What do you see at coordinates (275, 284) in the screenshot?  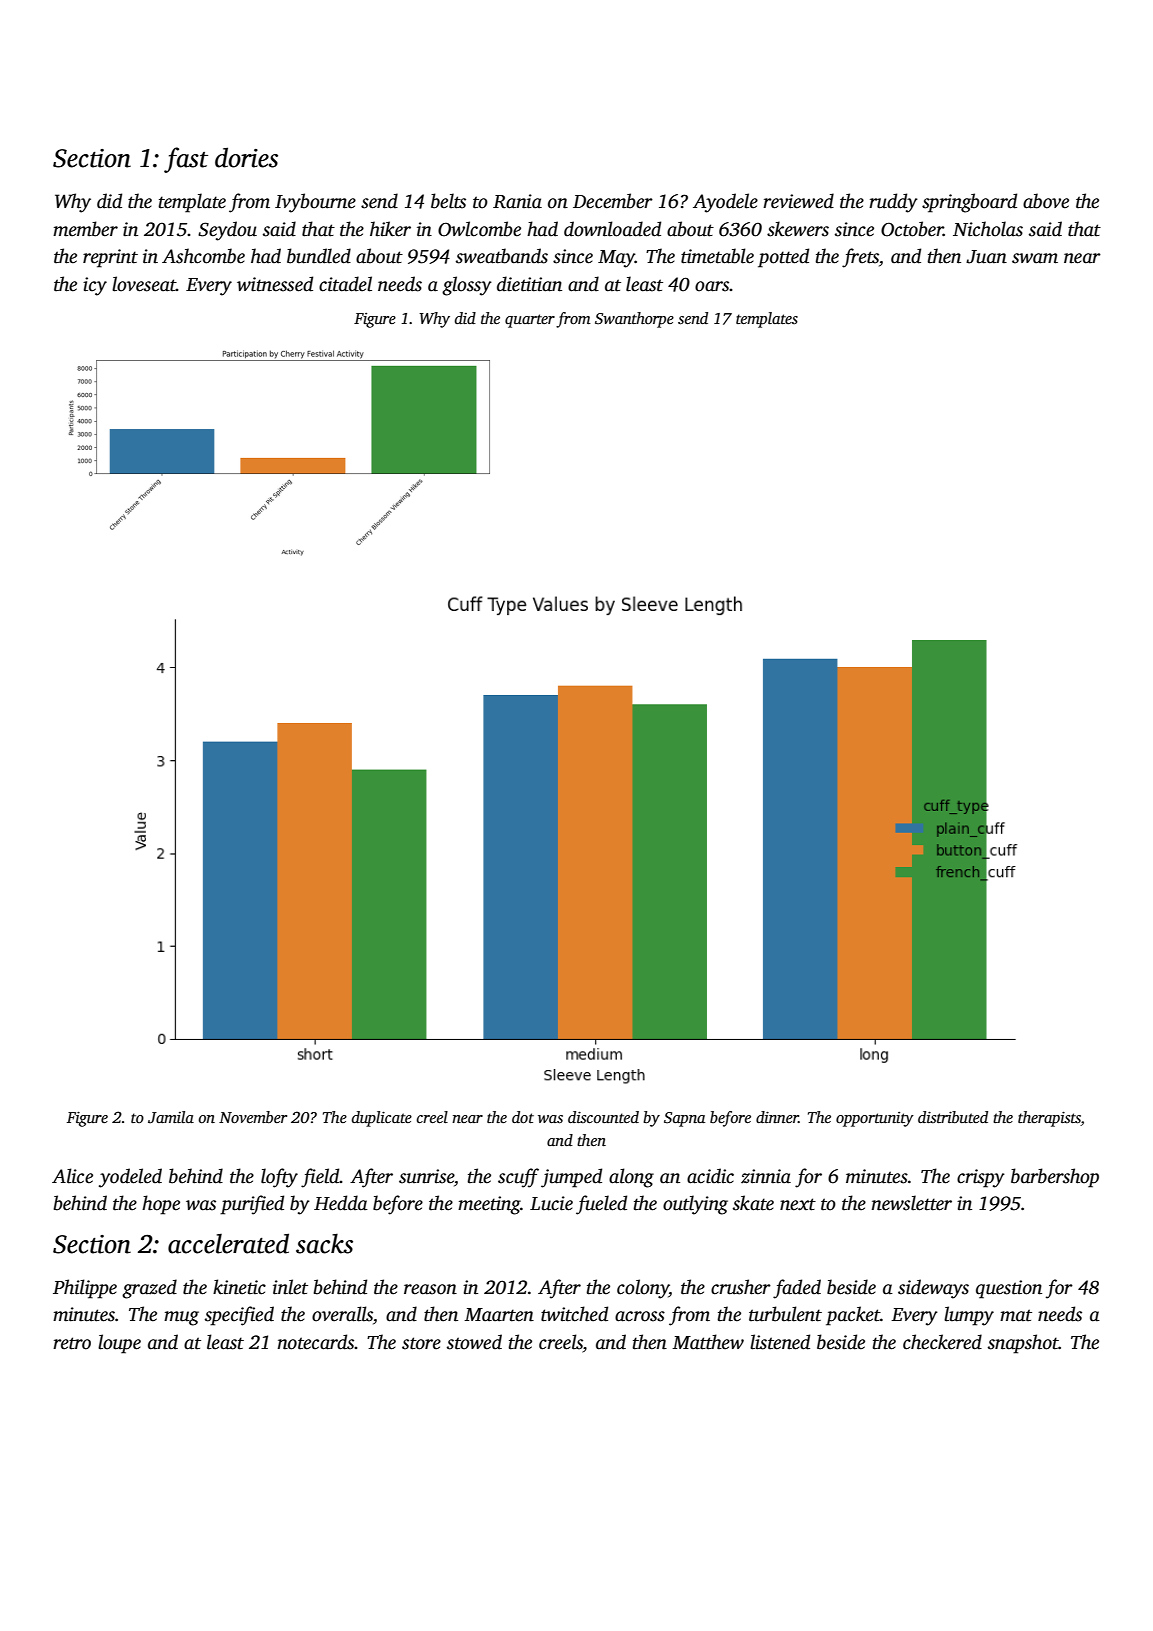 I see `witnessed` at bounding box center [275, 284].
